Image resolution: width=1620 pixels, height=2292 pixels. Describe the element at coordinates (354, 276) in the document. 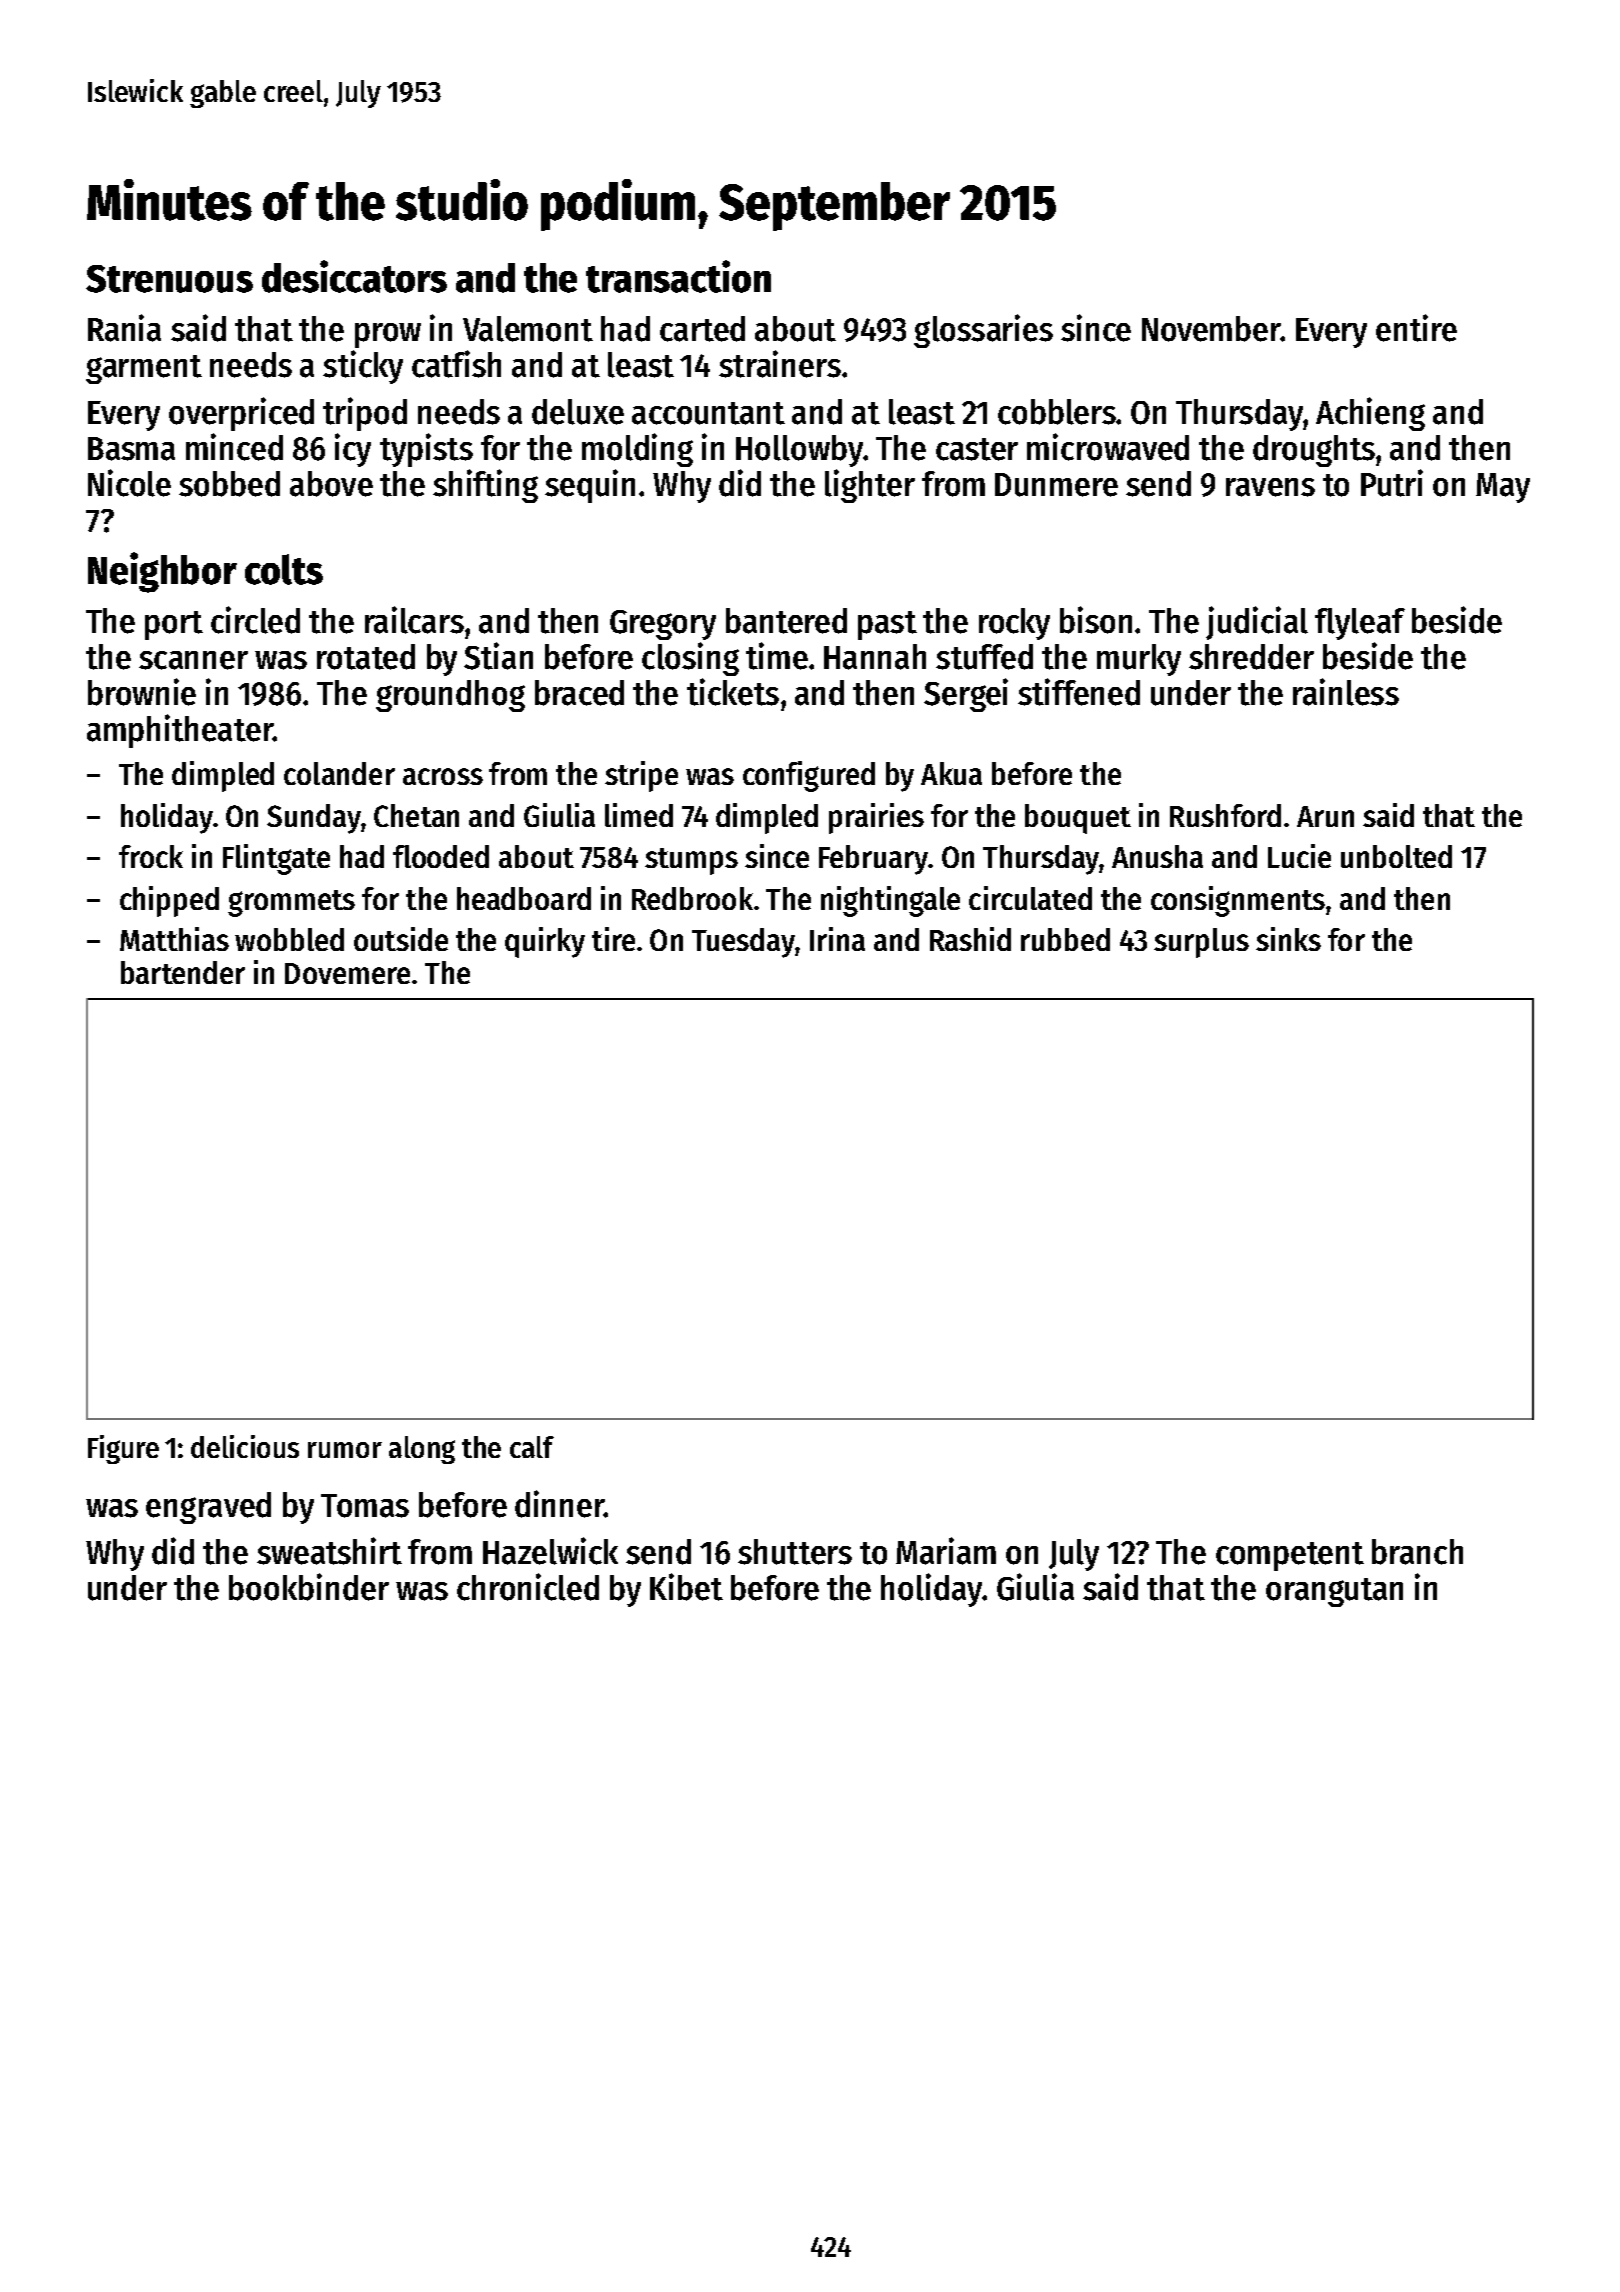

I see `desiccators` at that location.
